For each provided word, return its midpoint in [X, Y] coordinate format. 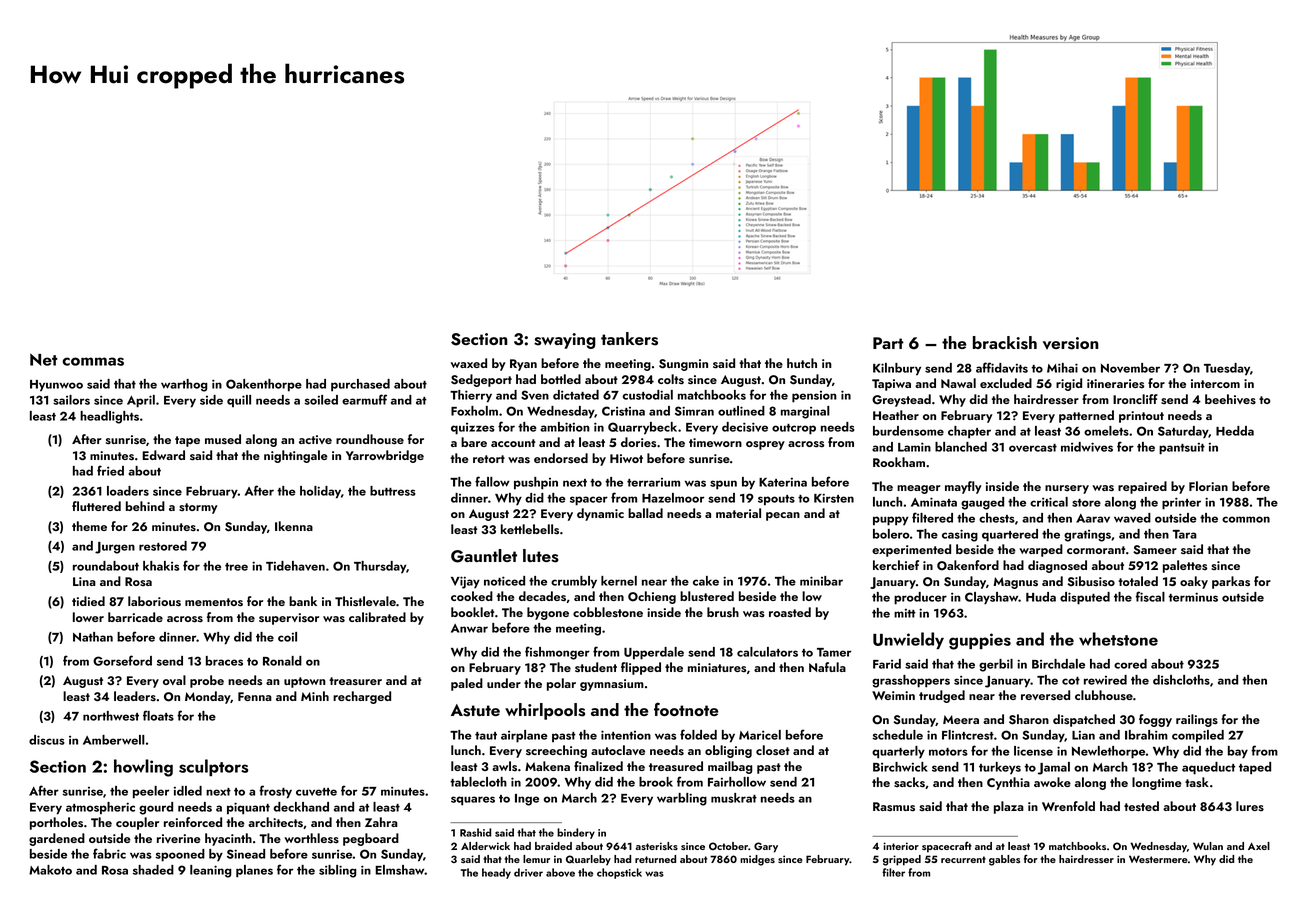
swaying [565, 341]
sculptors [213, 767]
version [1071, 343]
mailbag [730, 767]
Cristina [623, 411]
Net [44, 359]
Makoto [50, 870]
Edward [163, 455]
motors [948, 752]
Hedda [1235, 431]
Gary [766, 847]
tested [1141, 806]
